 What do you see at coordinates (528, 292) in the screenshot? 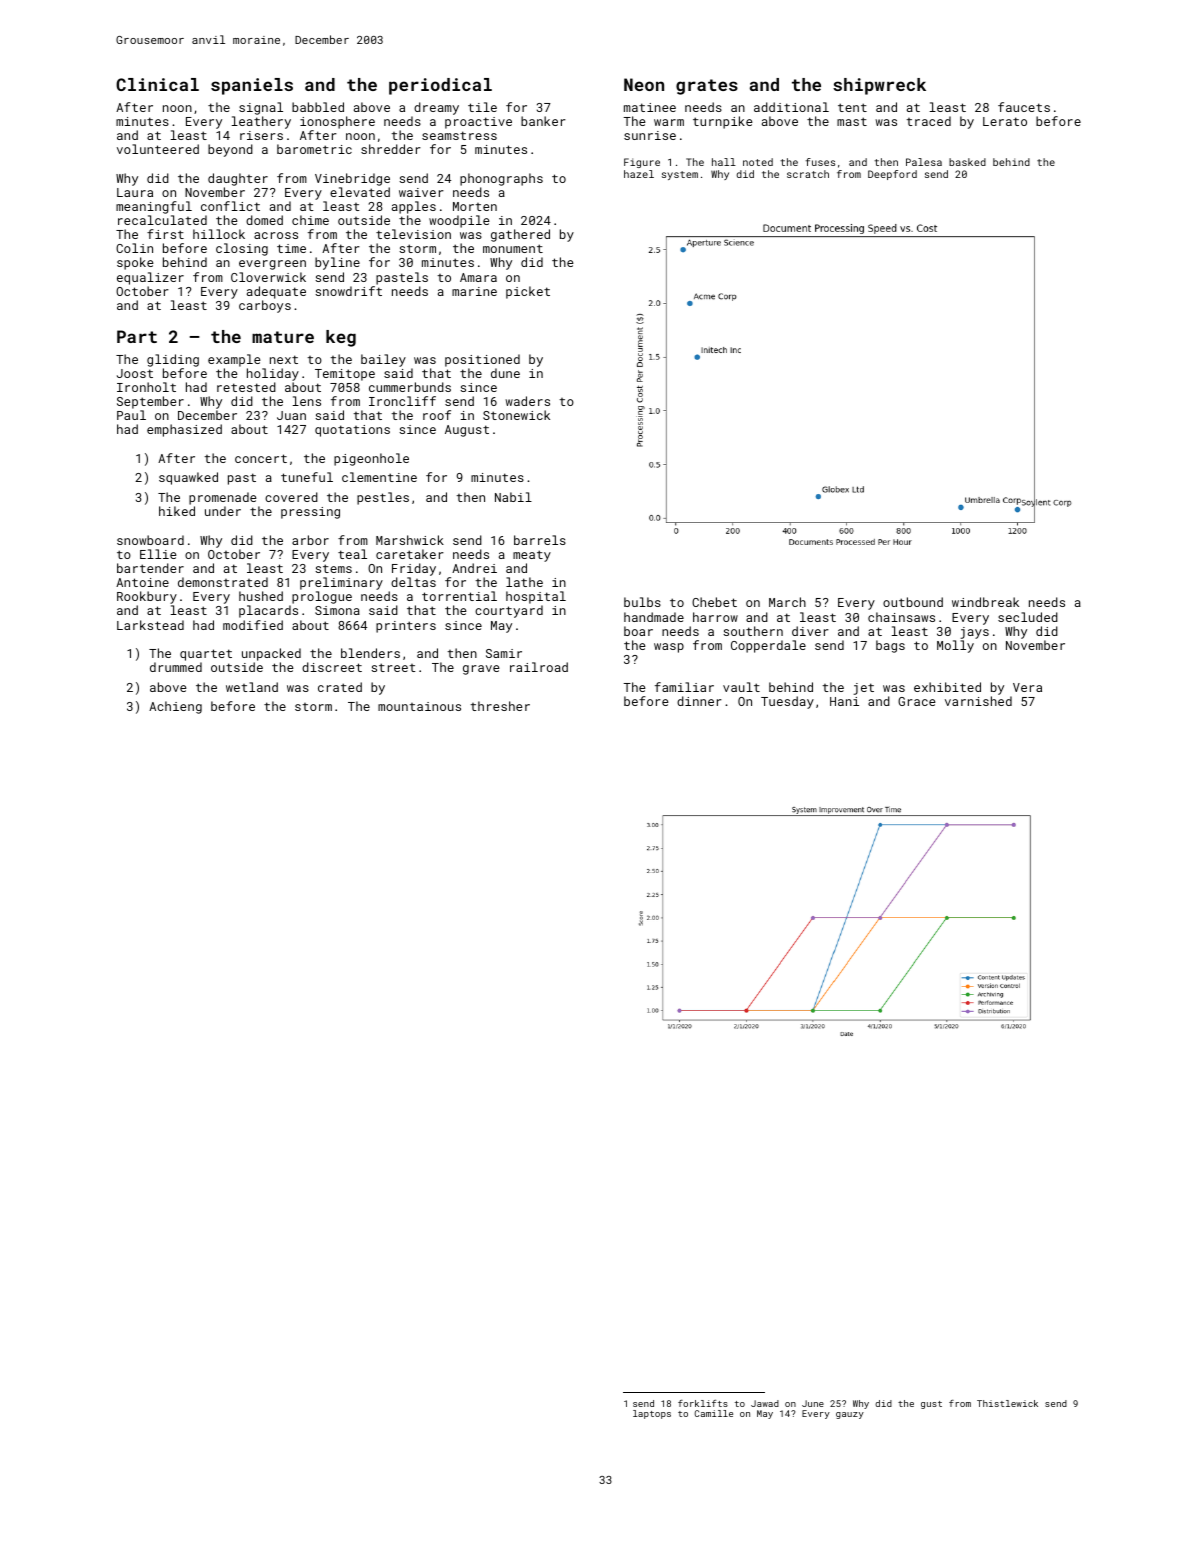
I see `picket` at bounding box center [528, 292].
